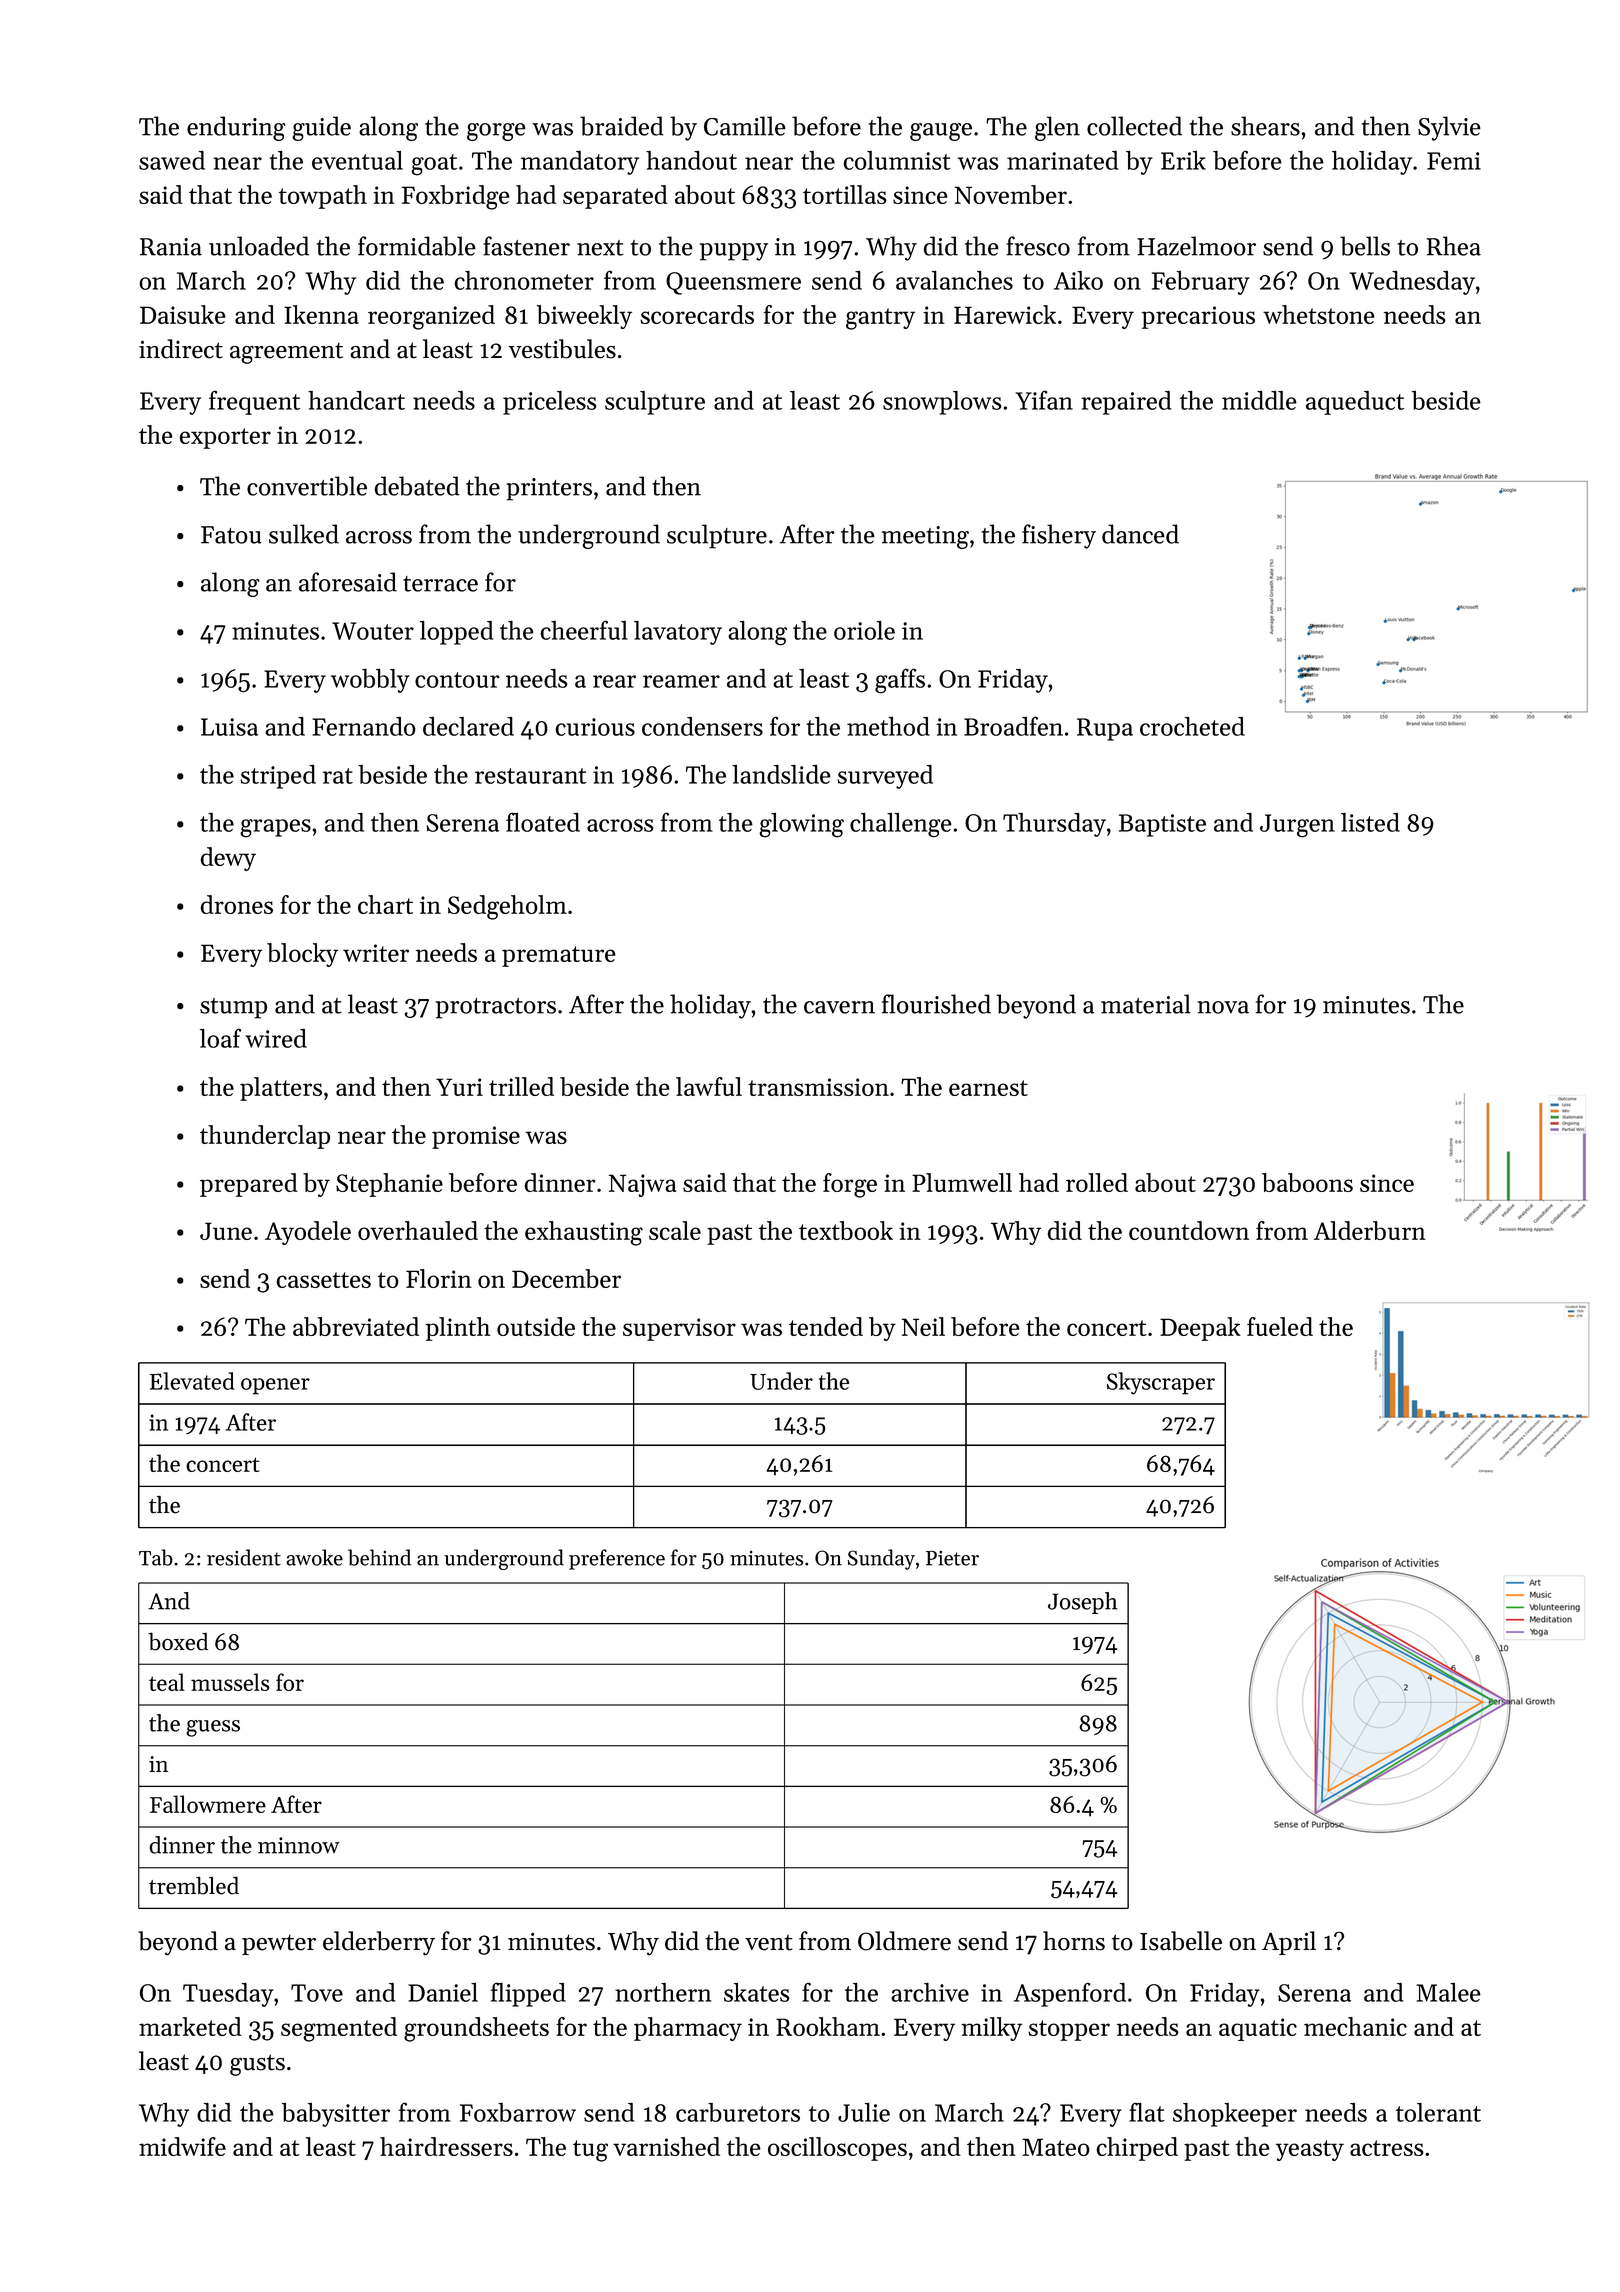 This page has width=1620, height=2292. I want to click on baboons, so click(1307, 1182).
